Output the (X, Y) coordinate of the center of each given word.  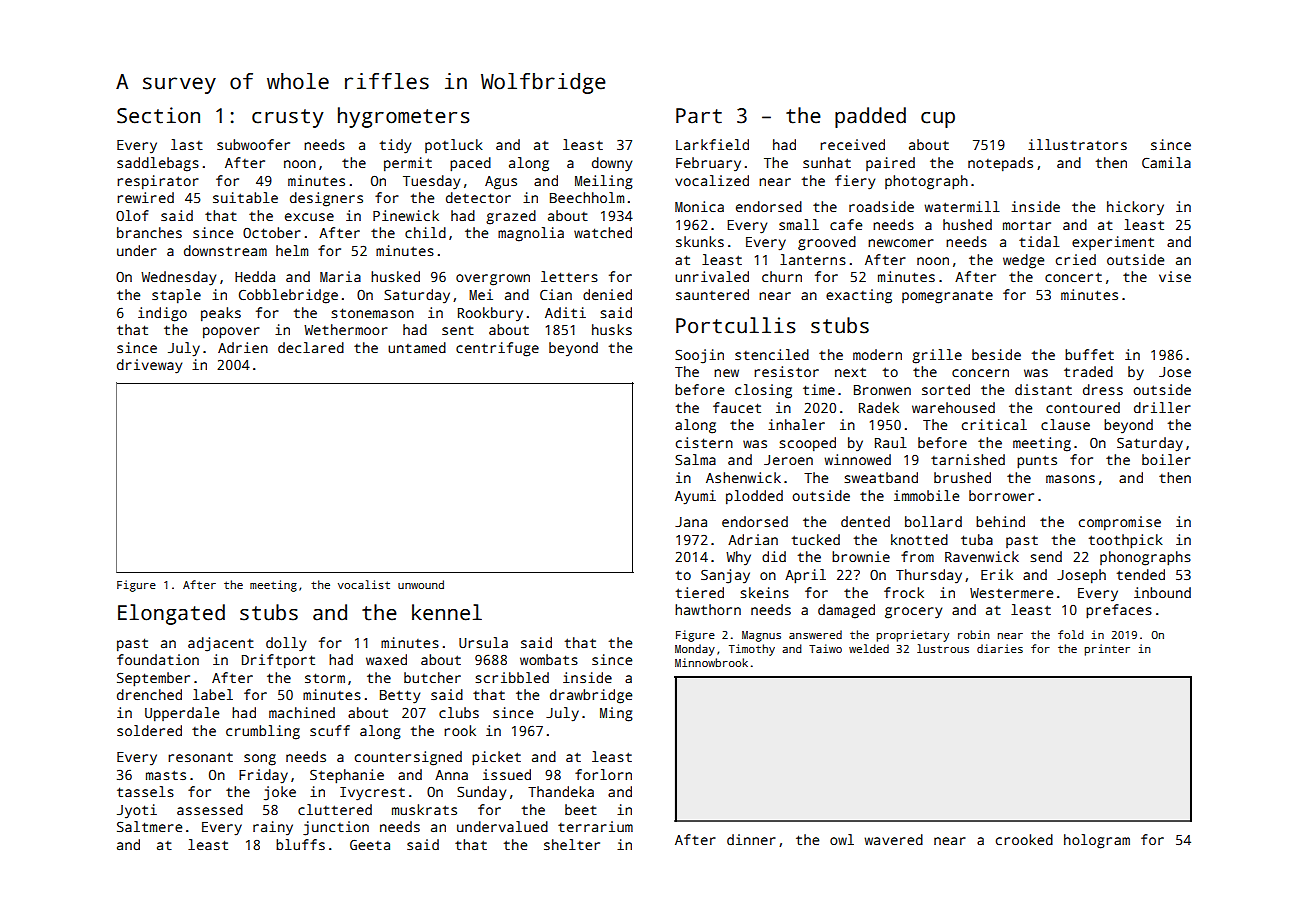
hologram (1097, 841)
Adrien (243, 347)
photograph (926, 182)
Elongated (171, 614)
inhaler (796, 424)
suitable (245, 197)
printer (1107, 650)
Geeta (370, 844)
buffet (1089, 354)
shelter (572, 844)
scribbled (512, 677)
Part (699, 116)
